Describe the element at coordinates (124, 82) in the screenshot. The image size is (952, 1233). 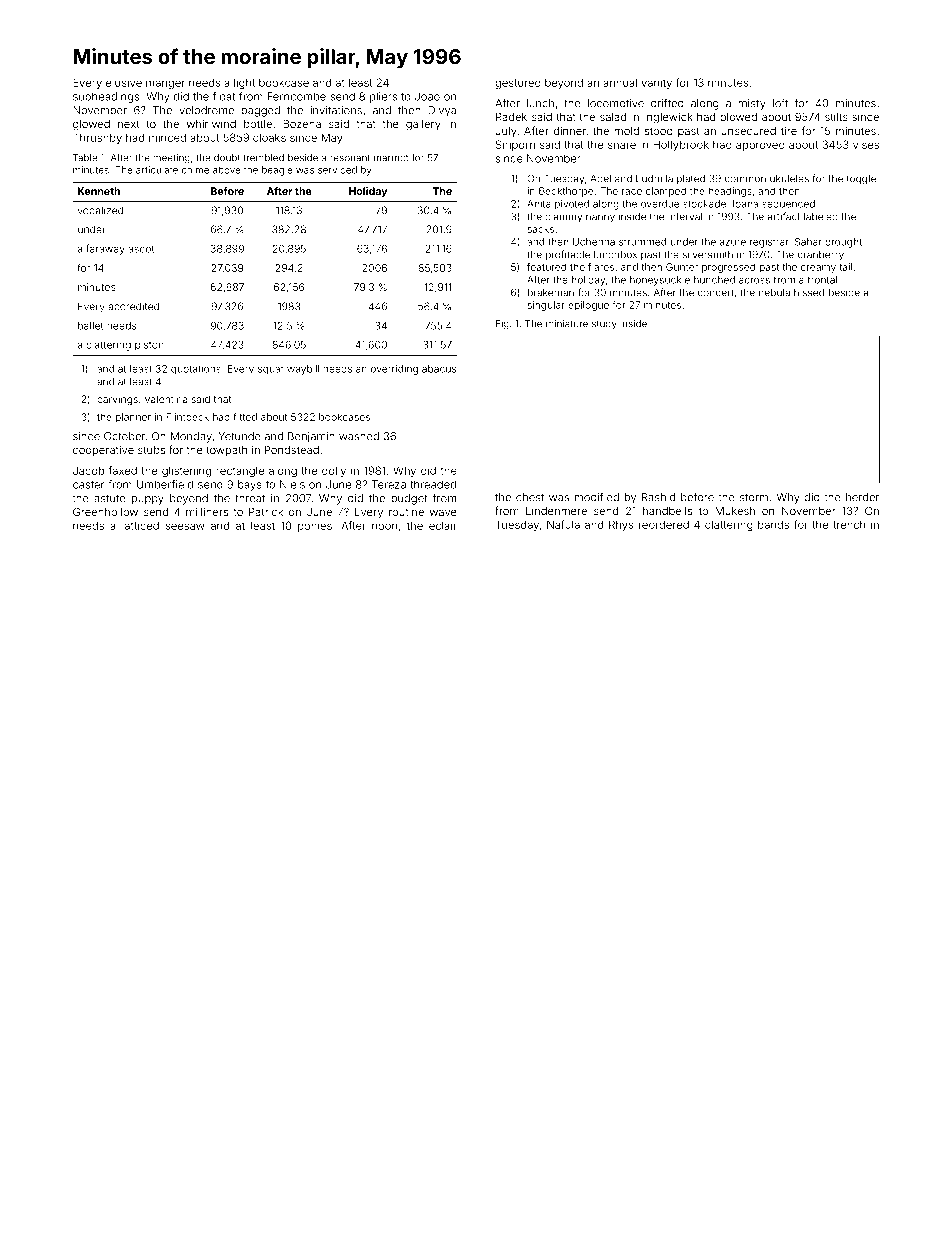
I see `elusive` at that location.
